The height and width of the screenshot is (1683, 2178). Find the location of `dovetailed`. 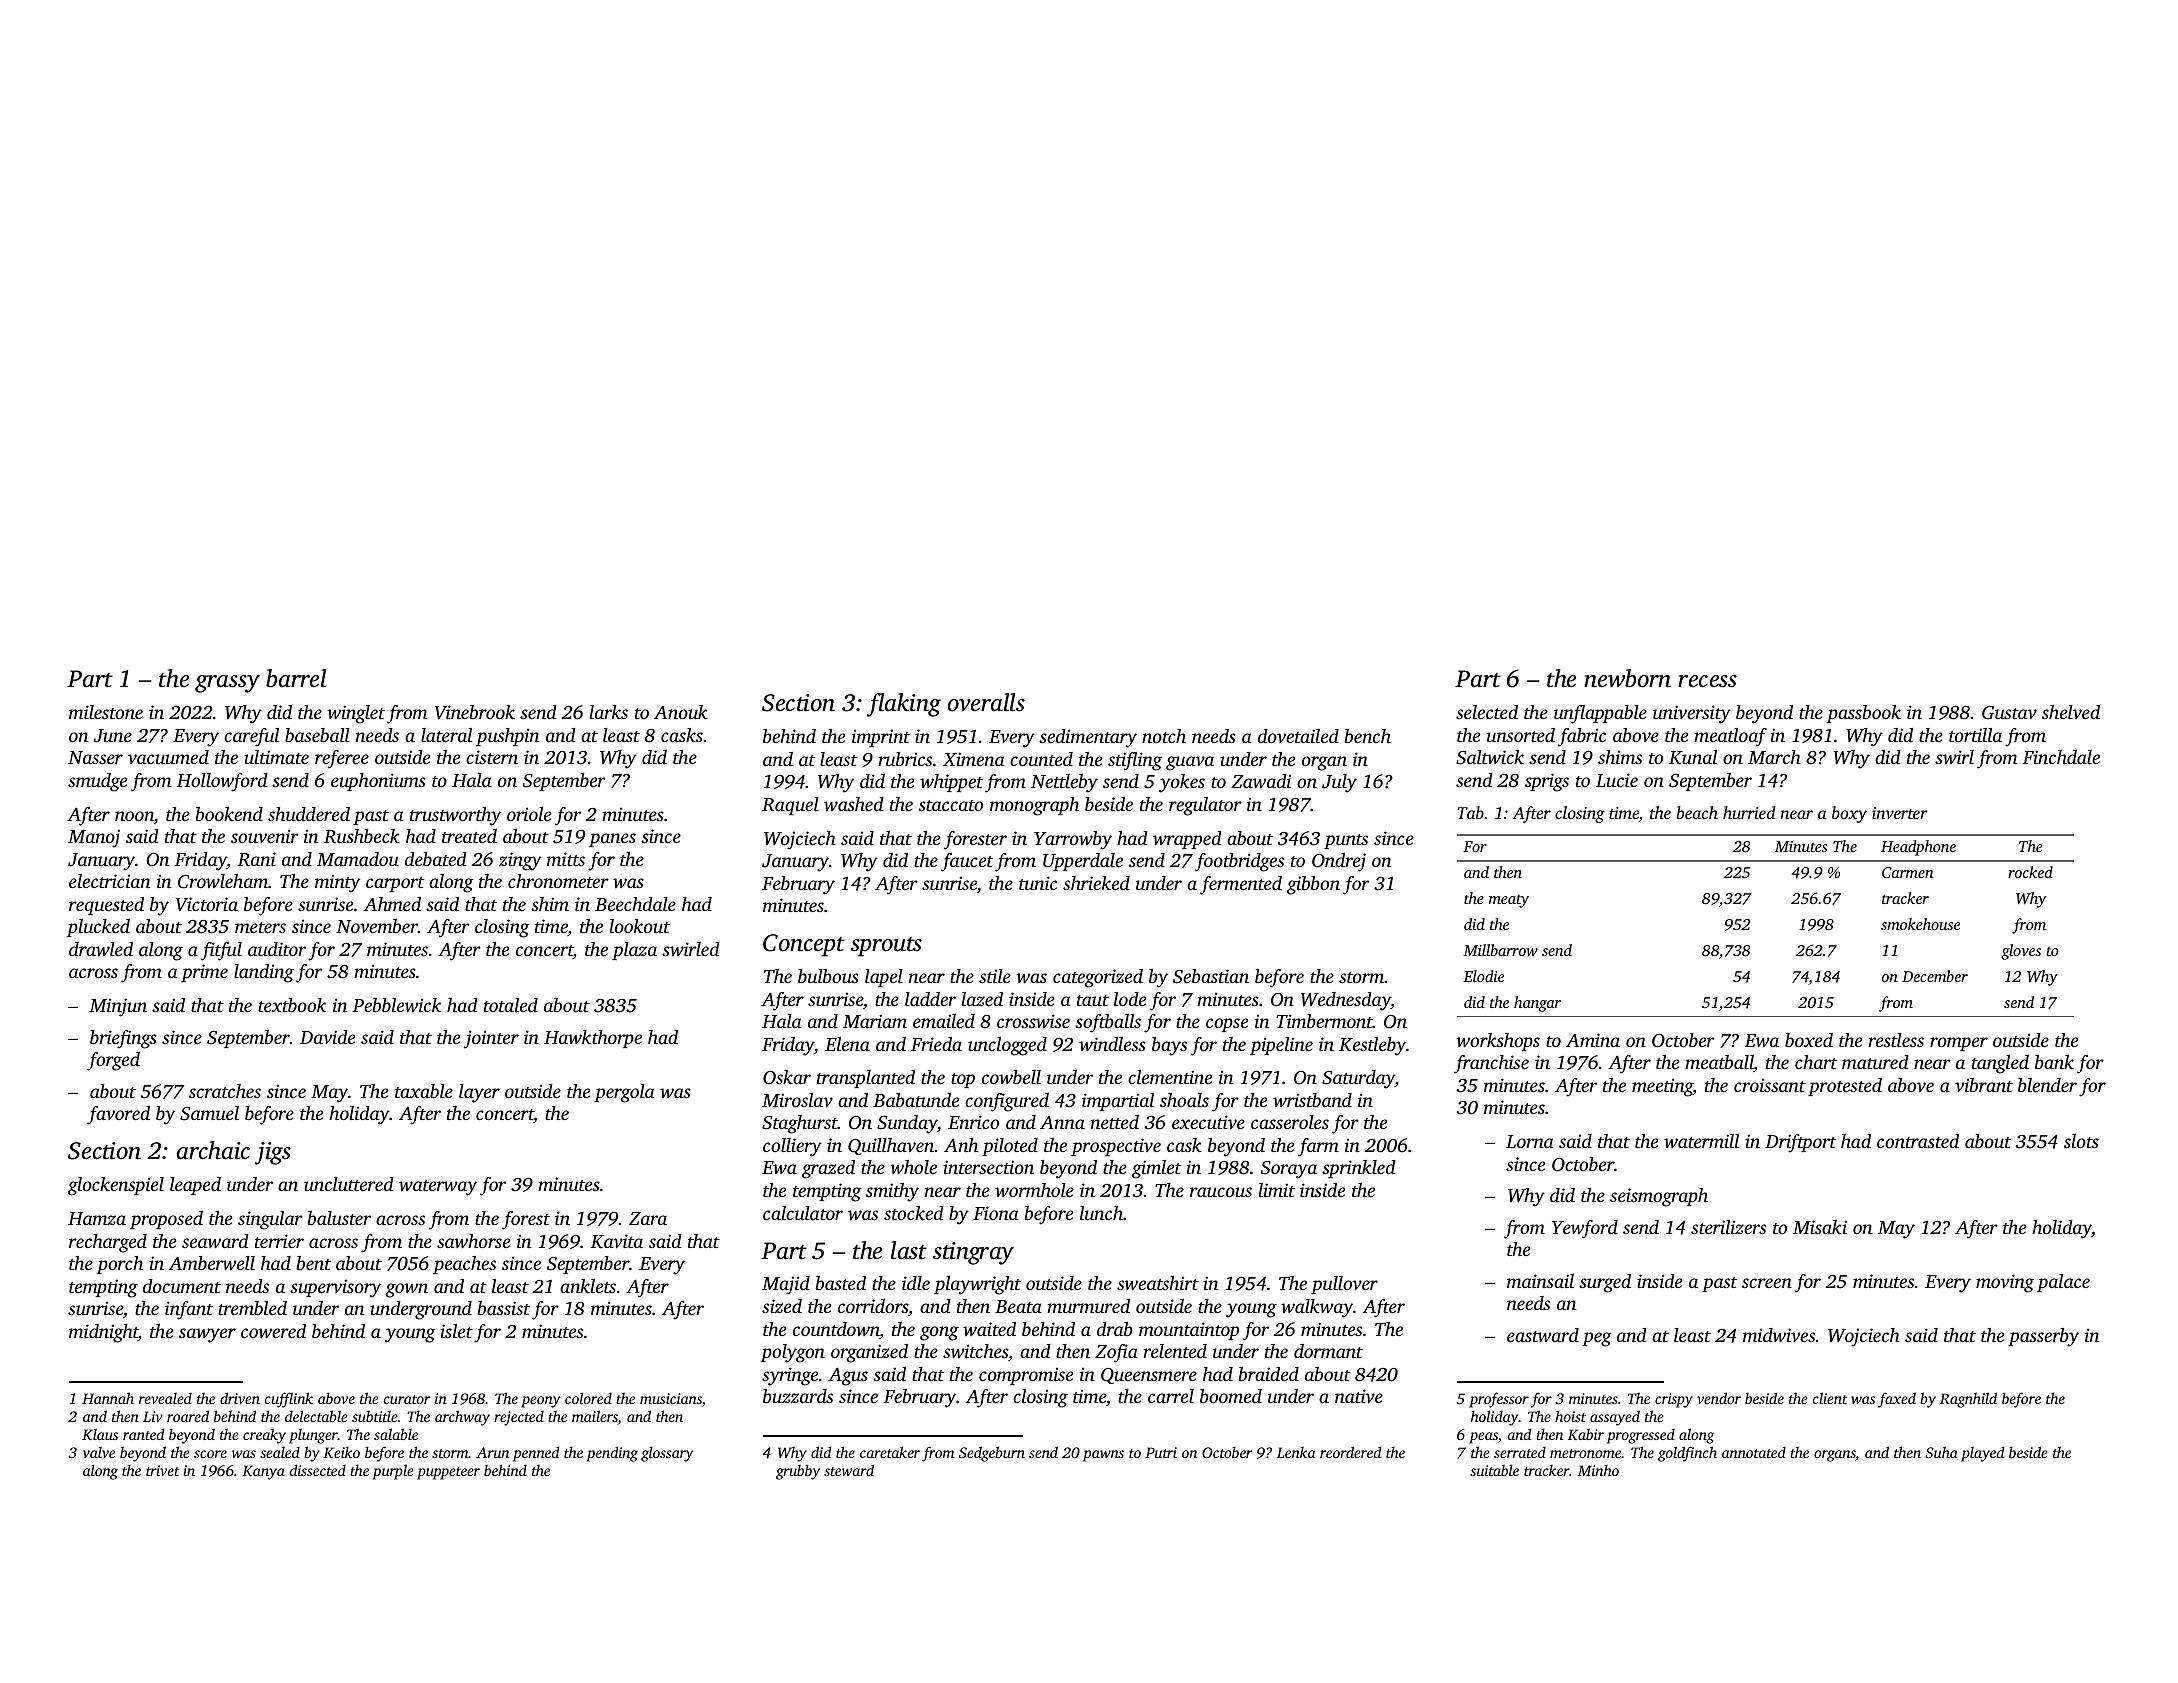

dovetailed is located at coordinates (1298, 736).
